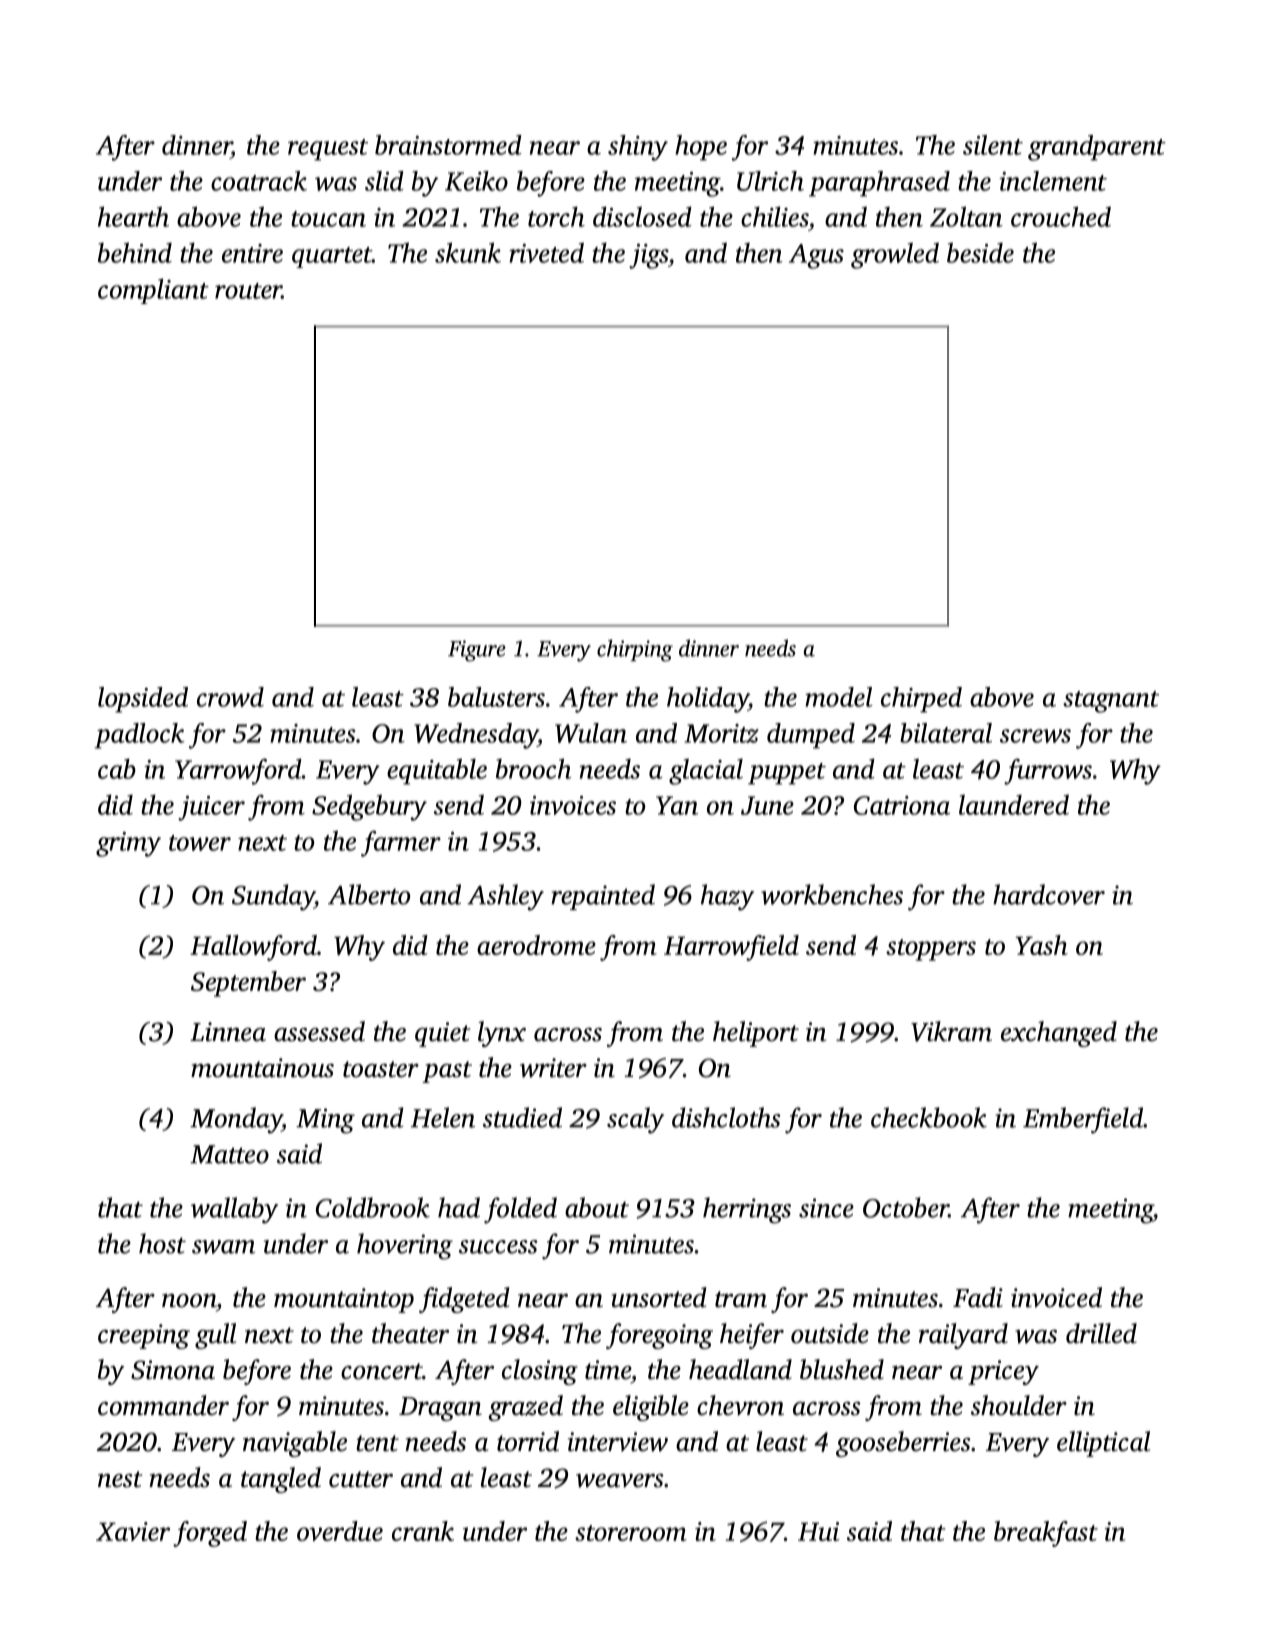 This screenshot has width=1263, height=1635. What do you see at coordinates (546, 252) in the screenshot?
I see `riveted` at bounding box center [546, 252].
